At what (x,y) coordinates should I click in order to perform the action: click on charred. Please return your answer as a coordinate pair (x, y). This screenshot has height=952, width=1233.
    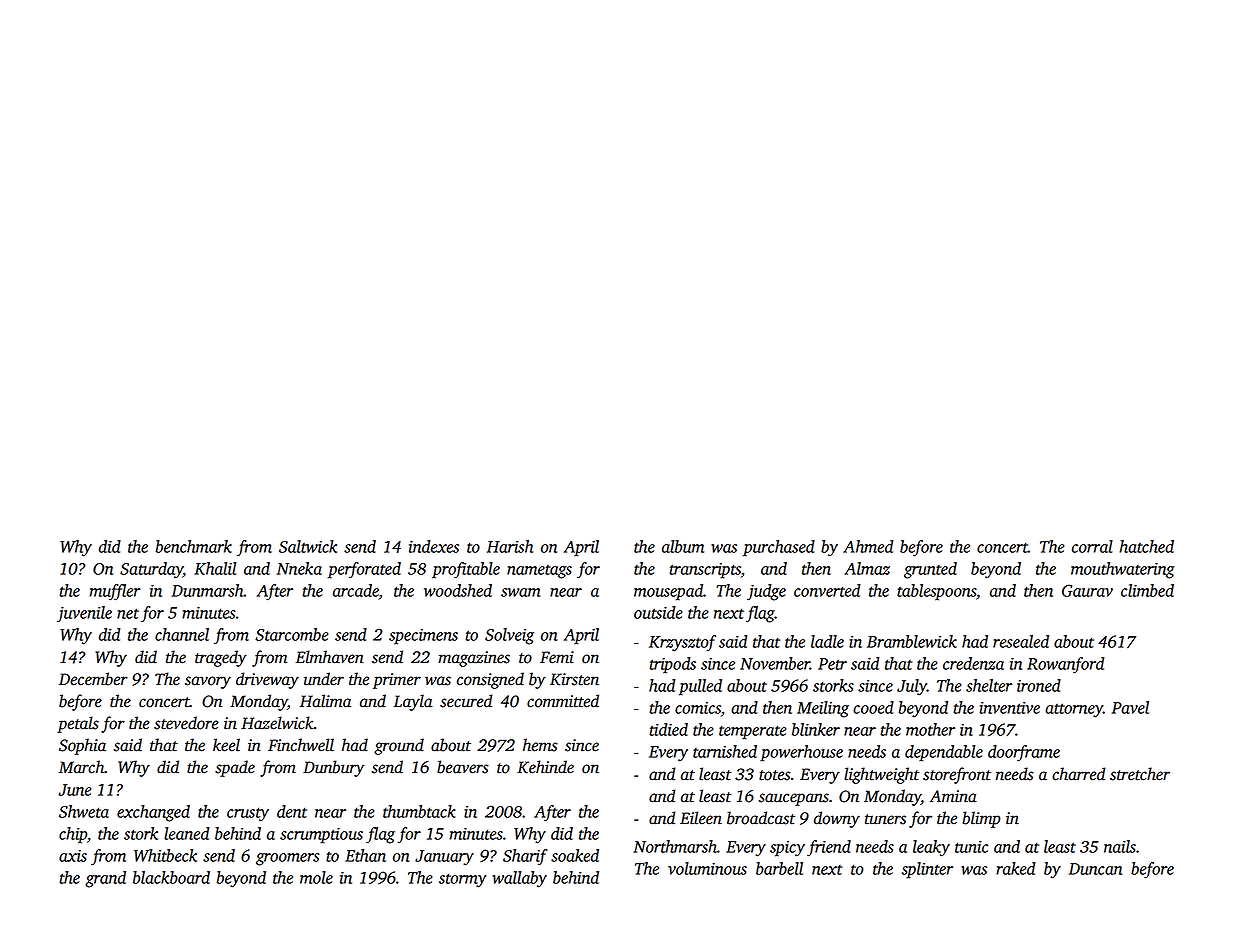
    Looking at the image, I should click on (1079, 774).
